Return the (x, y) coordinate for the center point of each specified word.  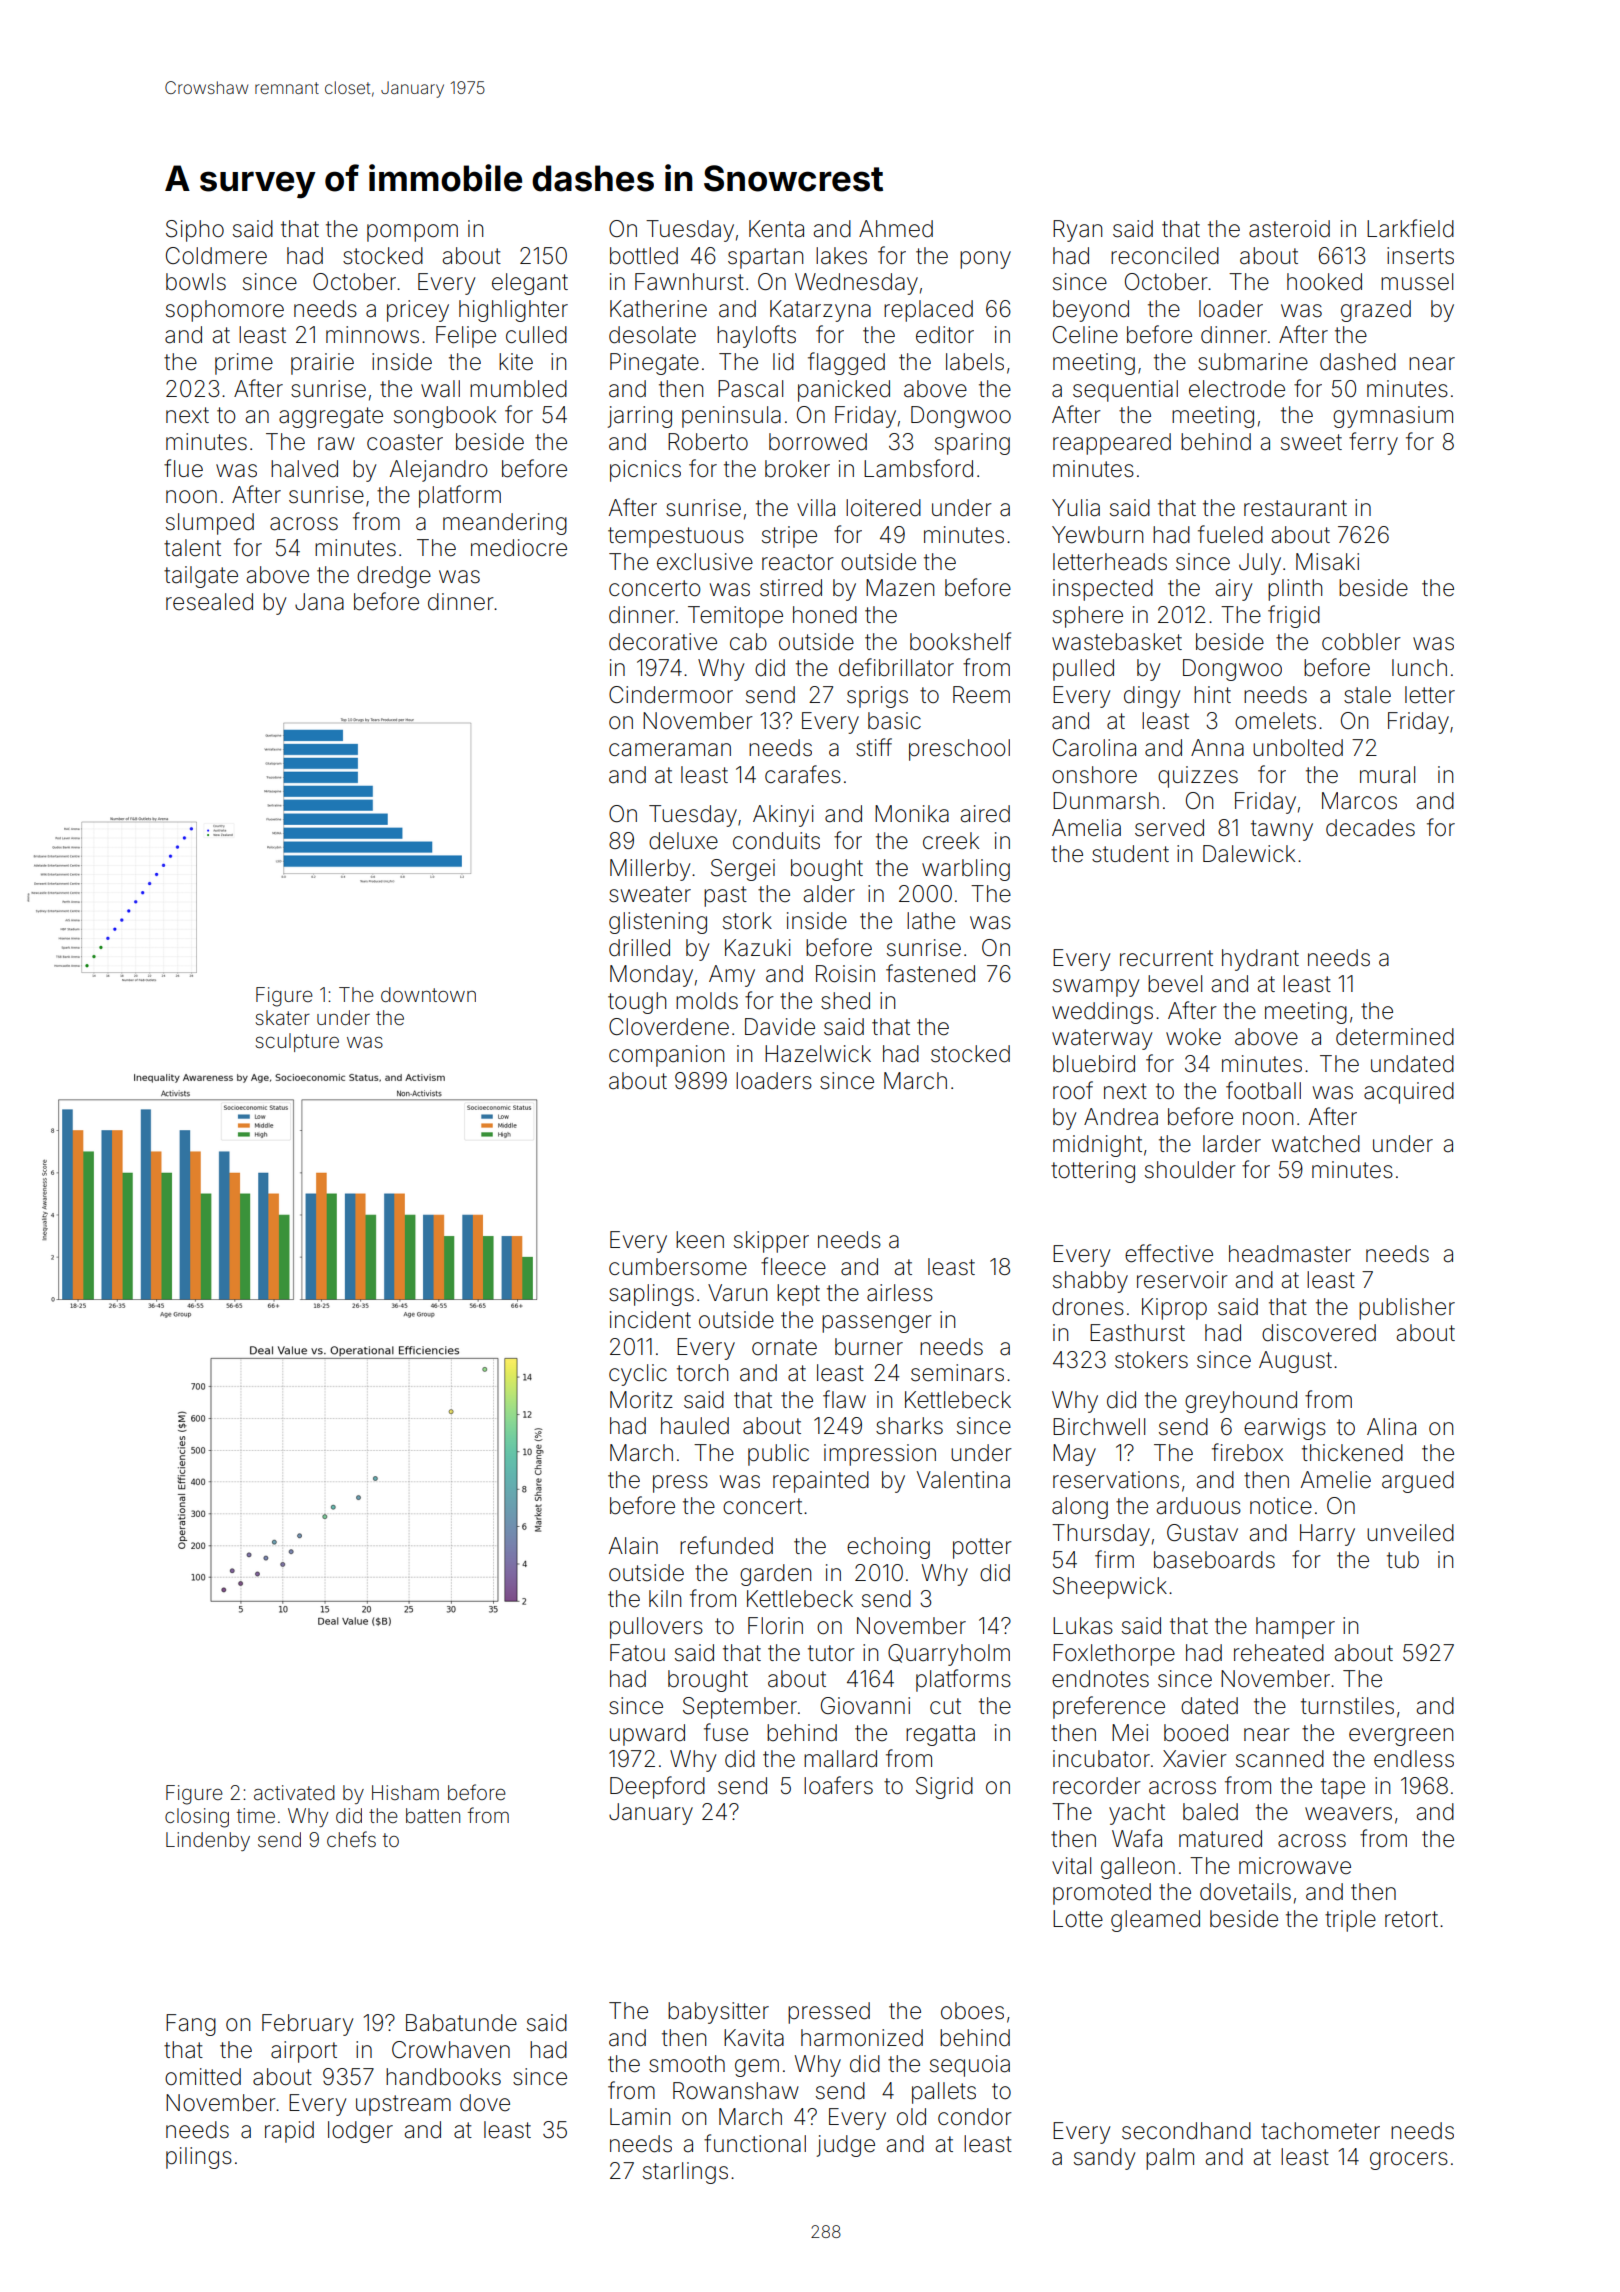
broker (797, 469)
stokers (1151, 1360)
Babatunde (461, 2023)
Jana (319, 602)
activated (294, 1792)
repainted (821, 1482)
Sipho (195, 231)
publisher (1407, 1309)
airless (900, 1293)
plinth (1295, 590)
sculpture (297, 1042)
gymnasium (1393, 417)
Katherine (658, 309)
